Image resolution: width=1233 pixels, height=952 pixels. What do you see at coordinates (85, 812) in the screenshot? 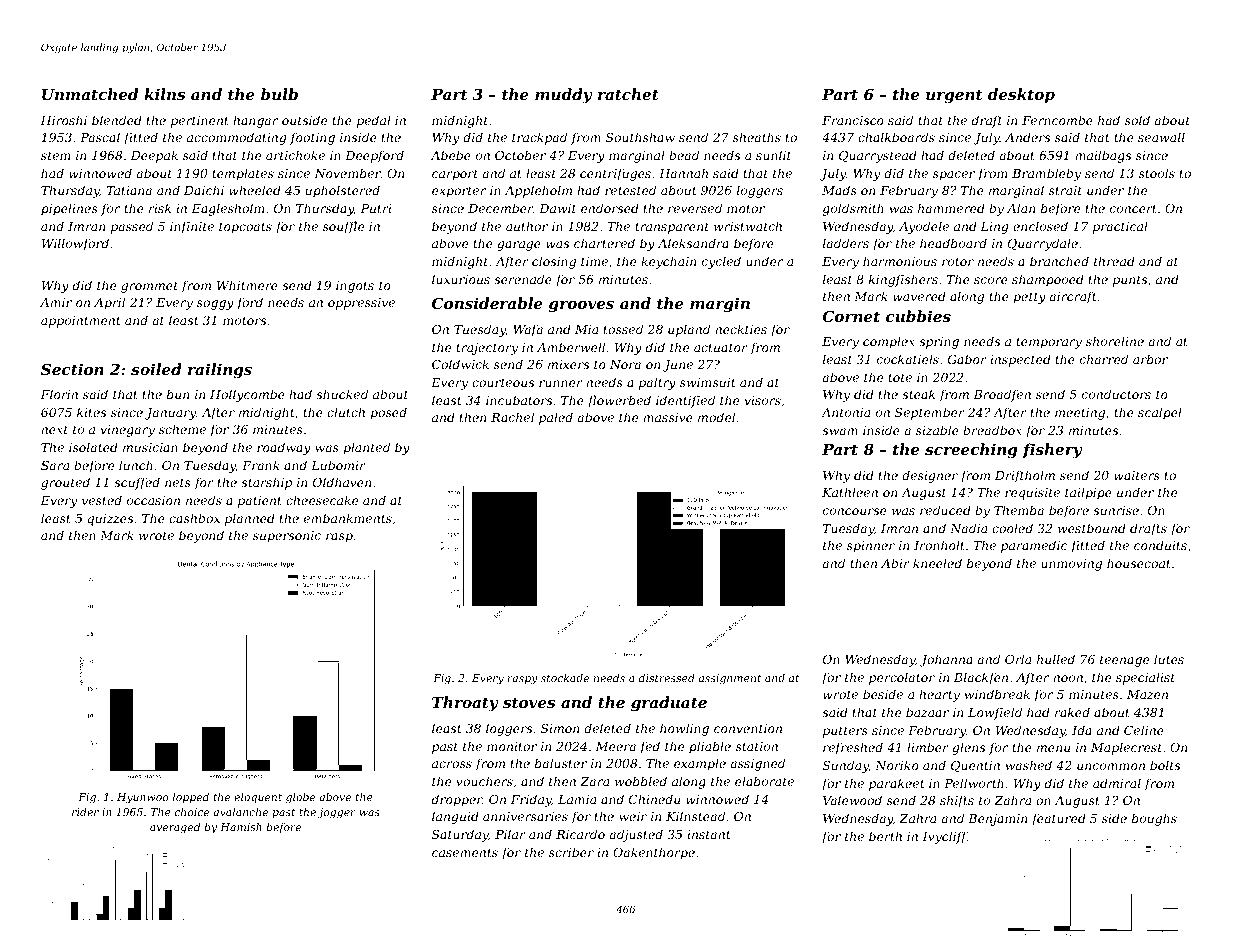
I see `rider` at bounding box center [85, 812].
